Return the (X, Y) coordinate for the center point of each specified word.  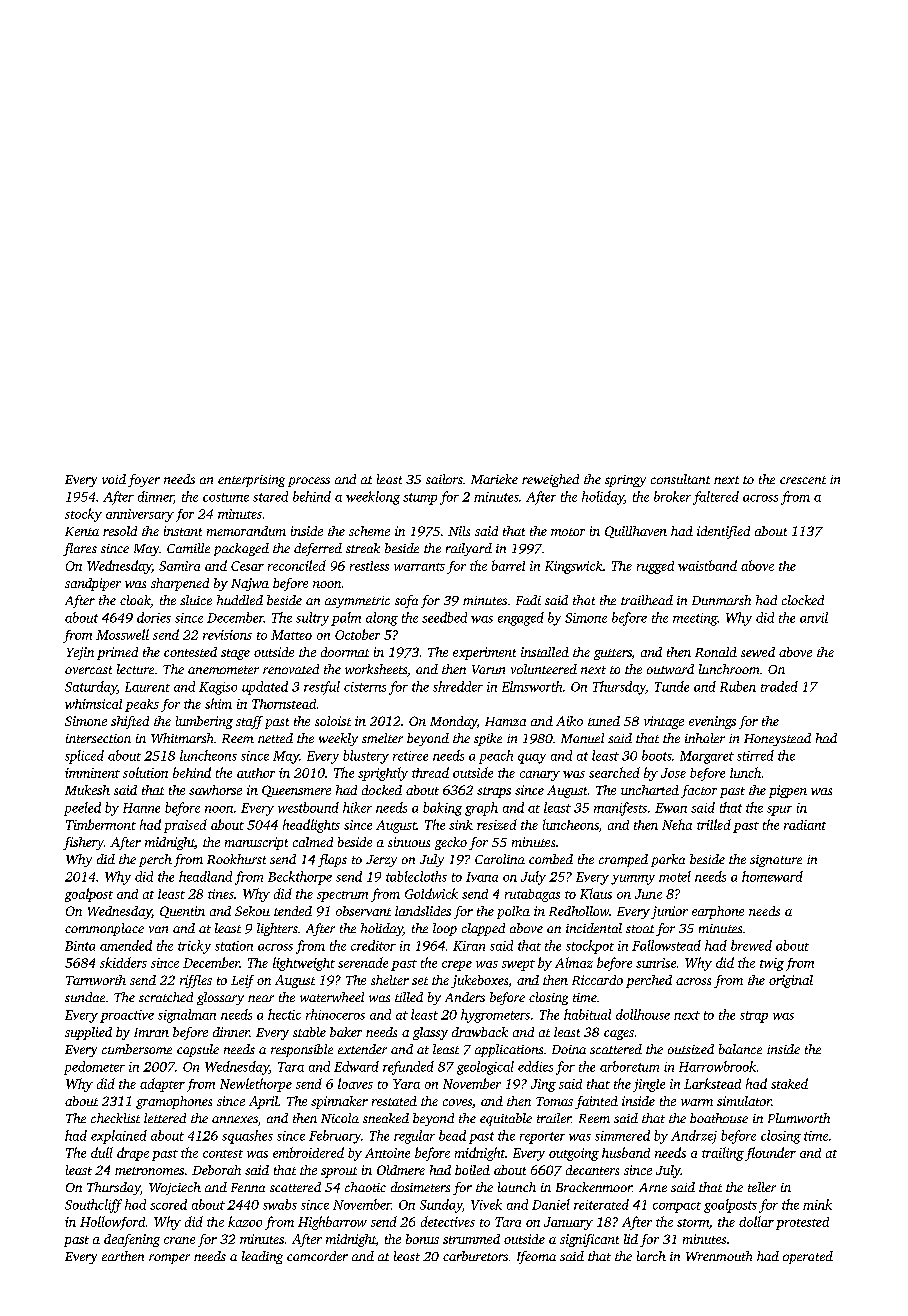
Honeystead (777, 739)
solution (145, 772)
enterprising (251, 481)
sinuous (409, 842)
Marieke (494, 479)
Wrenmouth (719, 1256)
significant (589, 1240)
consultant (680, 479)
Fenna (248, 1187)
